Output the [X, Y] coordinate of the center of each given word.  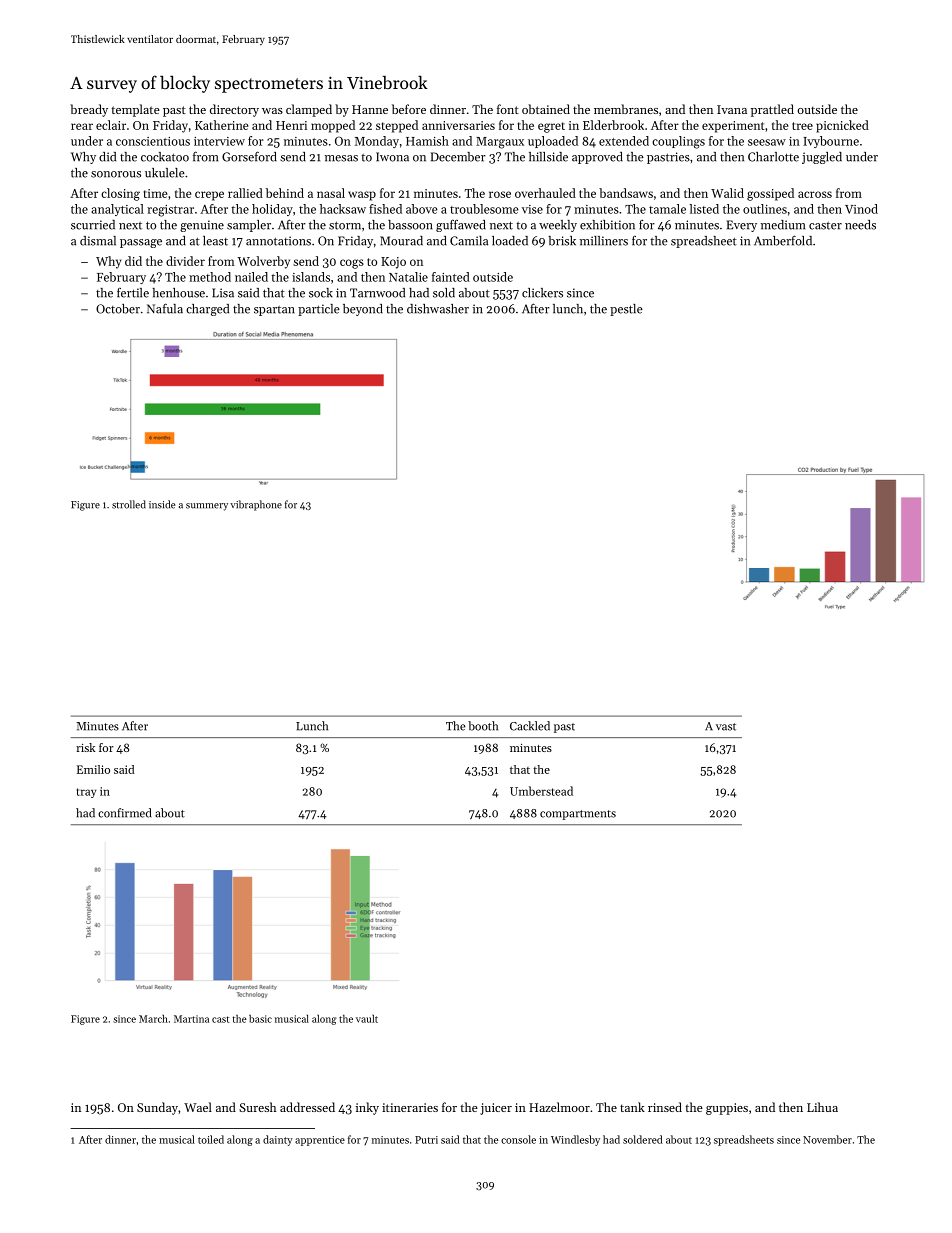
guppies [727, 1109]
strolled [129, 504]
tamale [667, 209]
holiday [272, 210]
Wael [198, 1107]
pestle [626, 310]
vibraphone [256, 505]
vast [726, 727]
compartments [578, 815]
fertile [133, 293]
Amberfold [783, 240]
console [518, 1139]
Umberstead [541, 791]
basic [260, 1019]
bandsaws [626, 193]
